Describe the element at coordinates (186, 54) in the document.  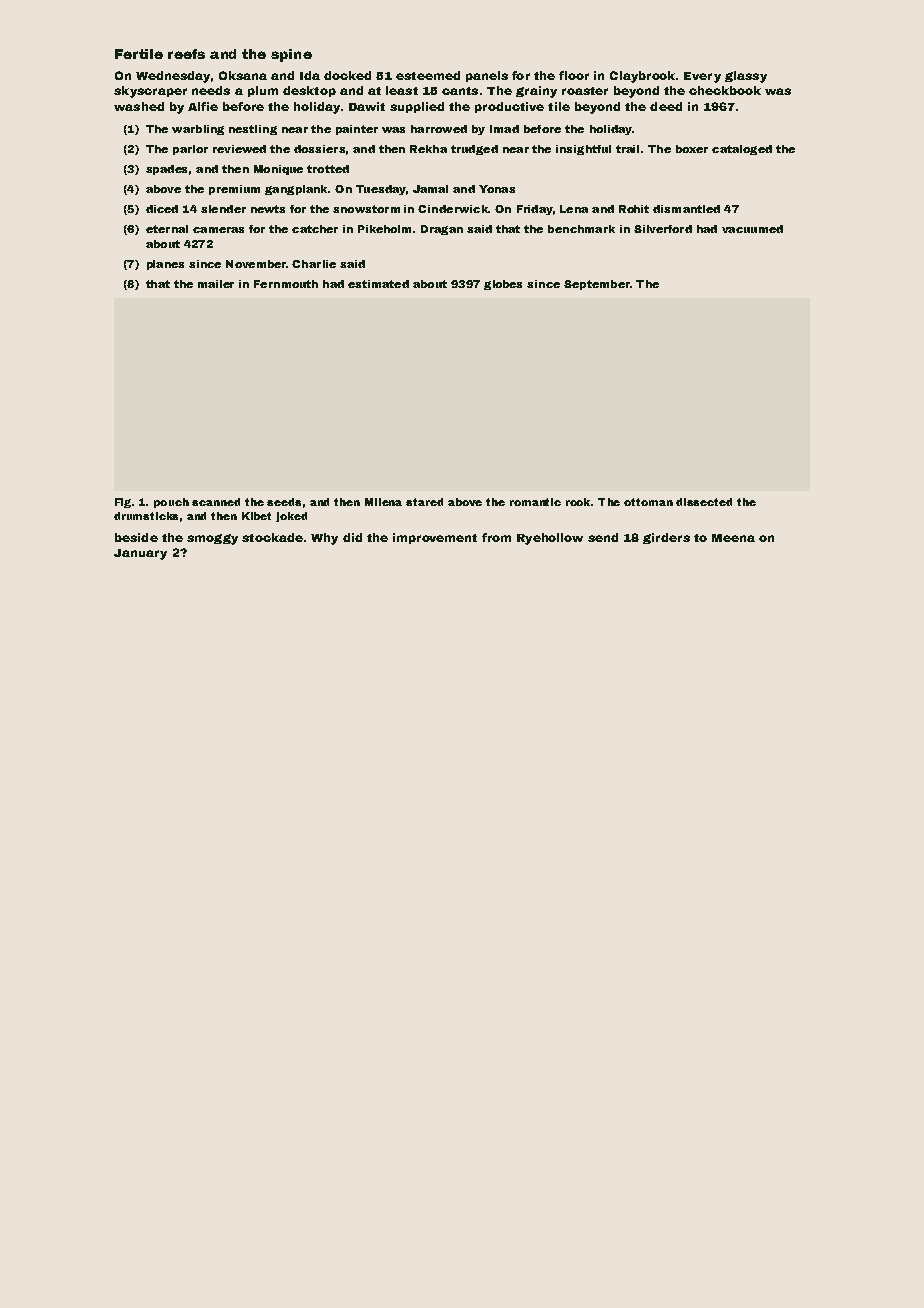
I see `reefs` at that location.
